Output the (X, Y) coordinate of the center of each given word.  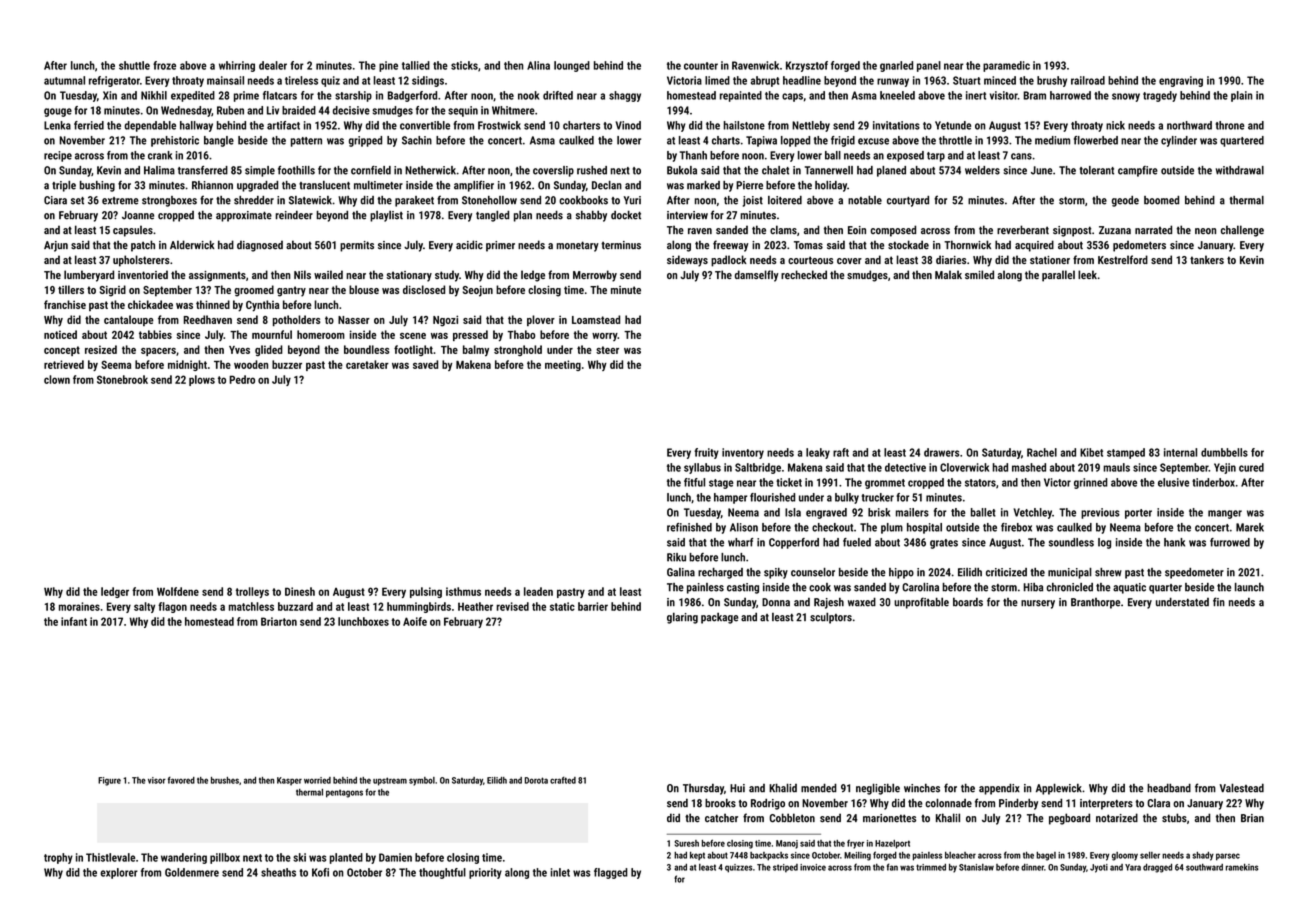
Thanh (693, 155)
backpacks (769, 856)
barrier (593, 606)
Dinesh (300, 591)
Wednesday (186, 111)
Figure (109, 781)
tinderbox (1213, 482)
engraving (1181, 81)
